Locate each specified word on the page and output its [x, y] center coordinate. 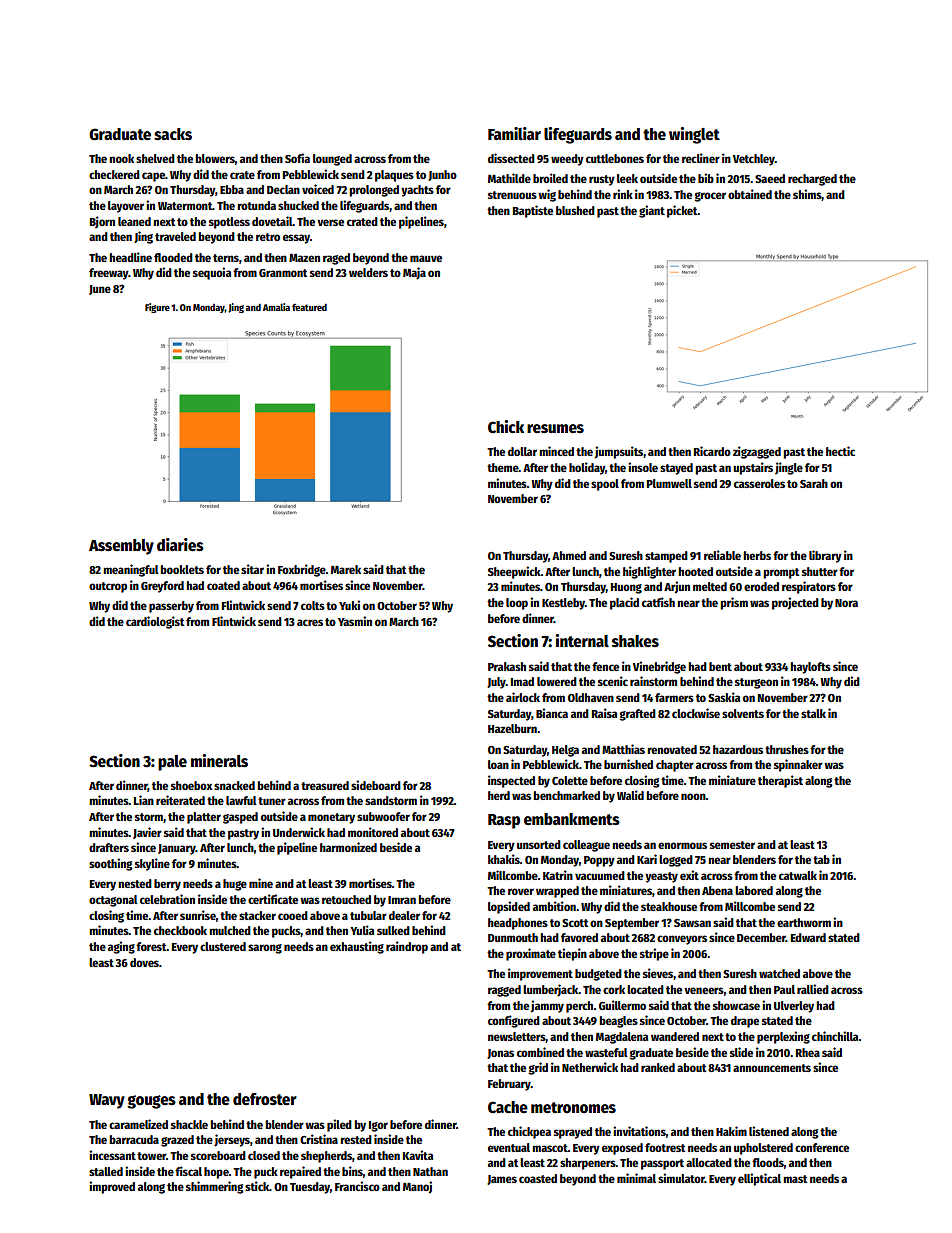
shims [807, 195]
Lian [144, 800]
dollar [522, 451]
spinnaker [798, 765]
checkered [114, 174]
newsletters [517, 1037]
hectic [840, 451]
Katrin [558, 875]
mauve [426, 258]
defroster [265, 1099]
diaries [180, 545]
